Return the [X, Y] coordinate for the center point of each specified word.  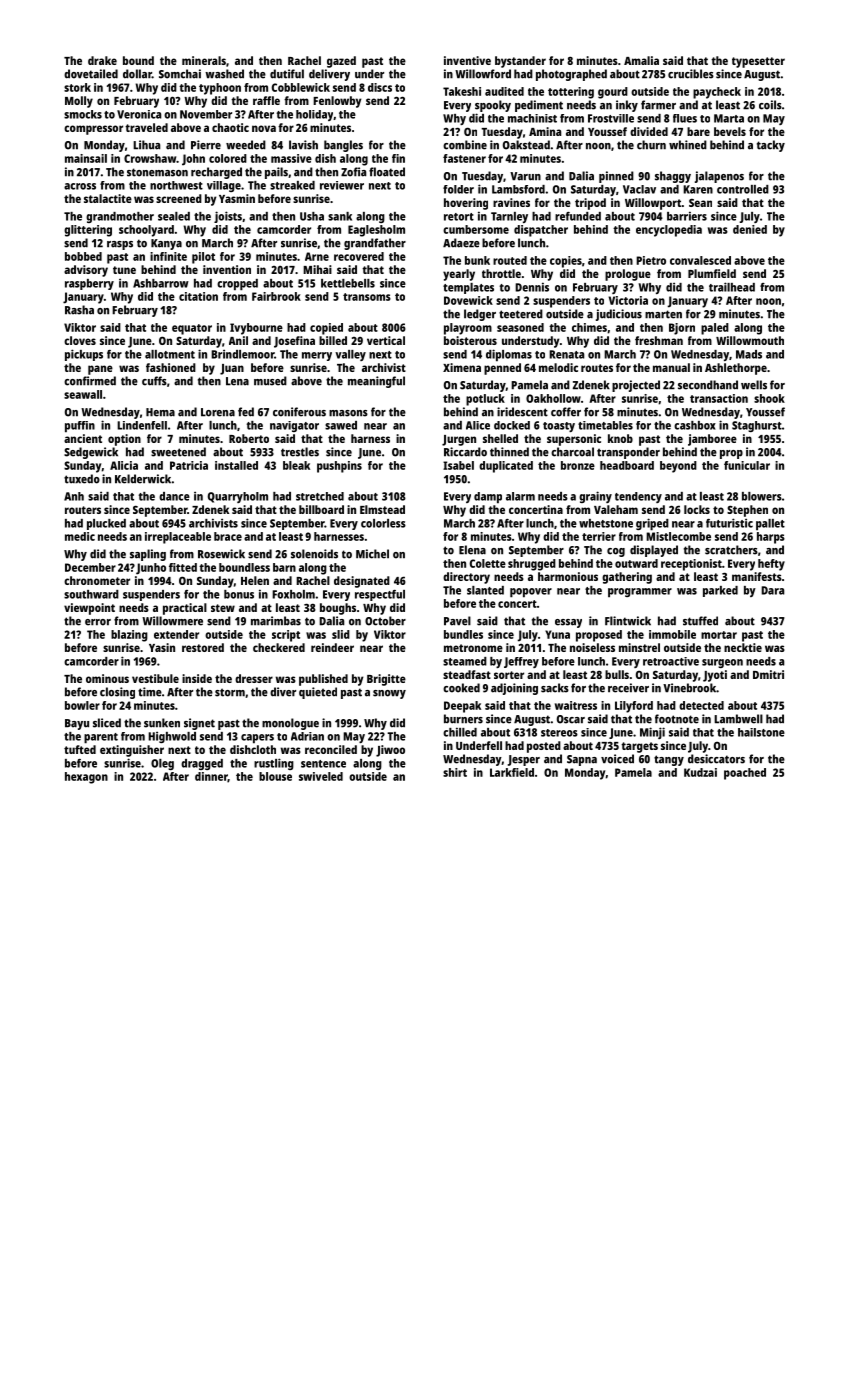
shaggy [673, 177]
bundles [463, 634]
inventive [467, 60]
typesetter [758, 62]
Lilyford [634, 707]
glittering [88, 231]
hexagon [86, 778]
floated [387, 172]
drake [102, 60]
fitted [183, 567]
